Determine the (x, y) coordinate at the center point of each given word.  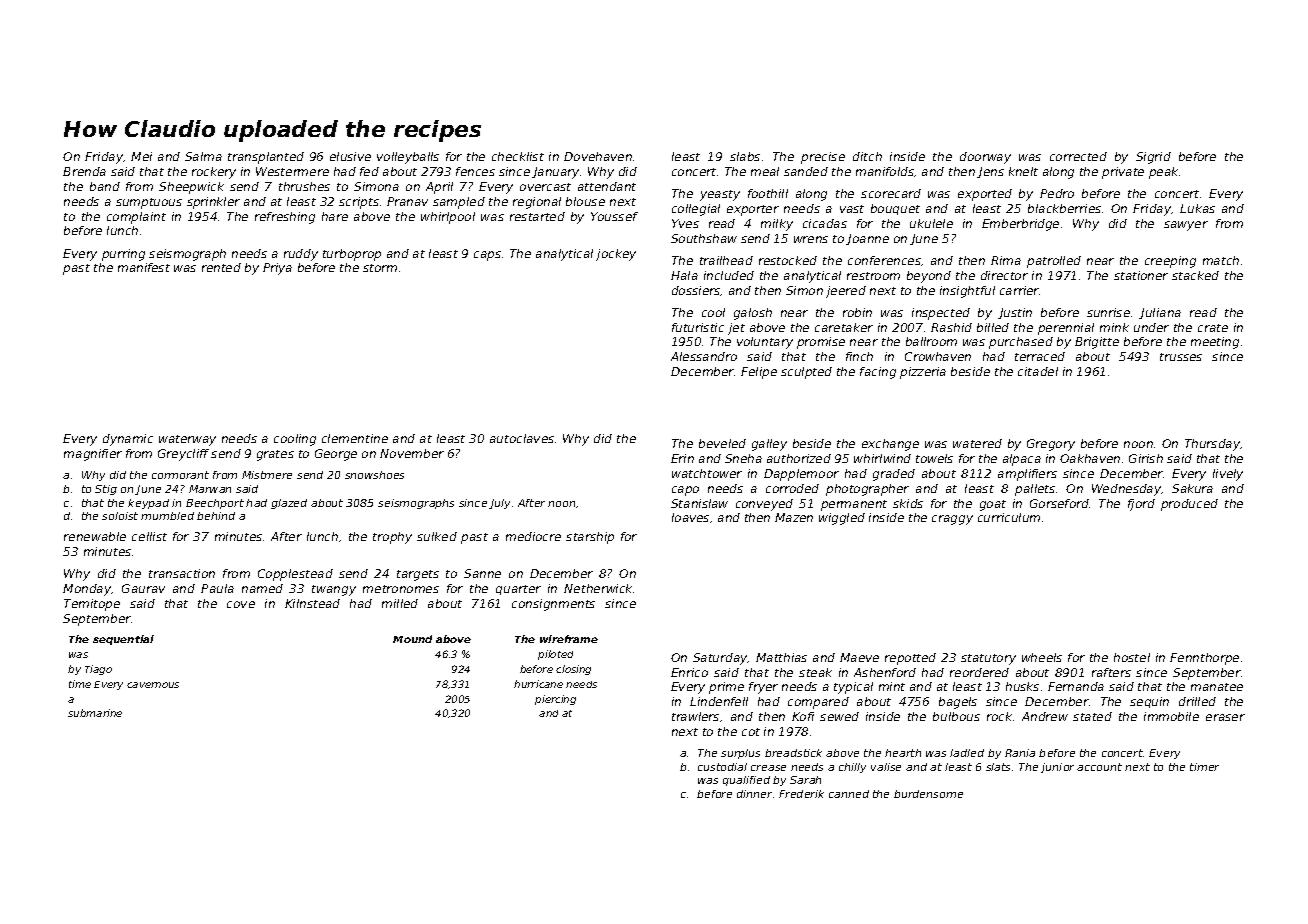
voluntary (765, 343)
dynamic (128, 440)
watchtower (707, 473)
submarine (95, 713)
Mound (412, 639)
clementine (355, 438)
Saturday (720, 659)
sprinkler (213, 203)
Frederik (801, 794)
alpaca (1022, 460)
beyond (929, 277)
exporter (753, 210)
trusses (1181, 357)
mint (892, 686)
